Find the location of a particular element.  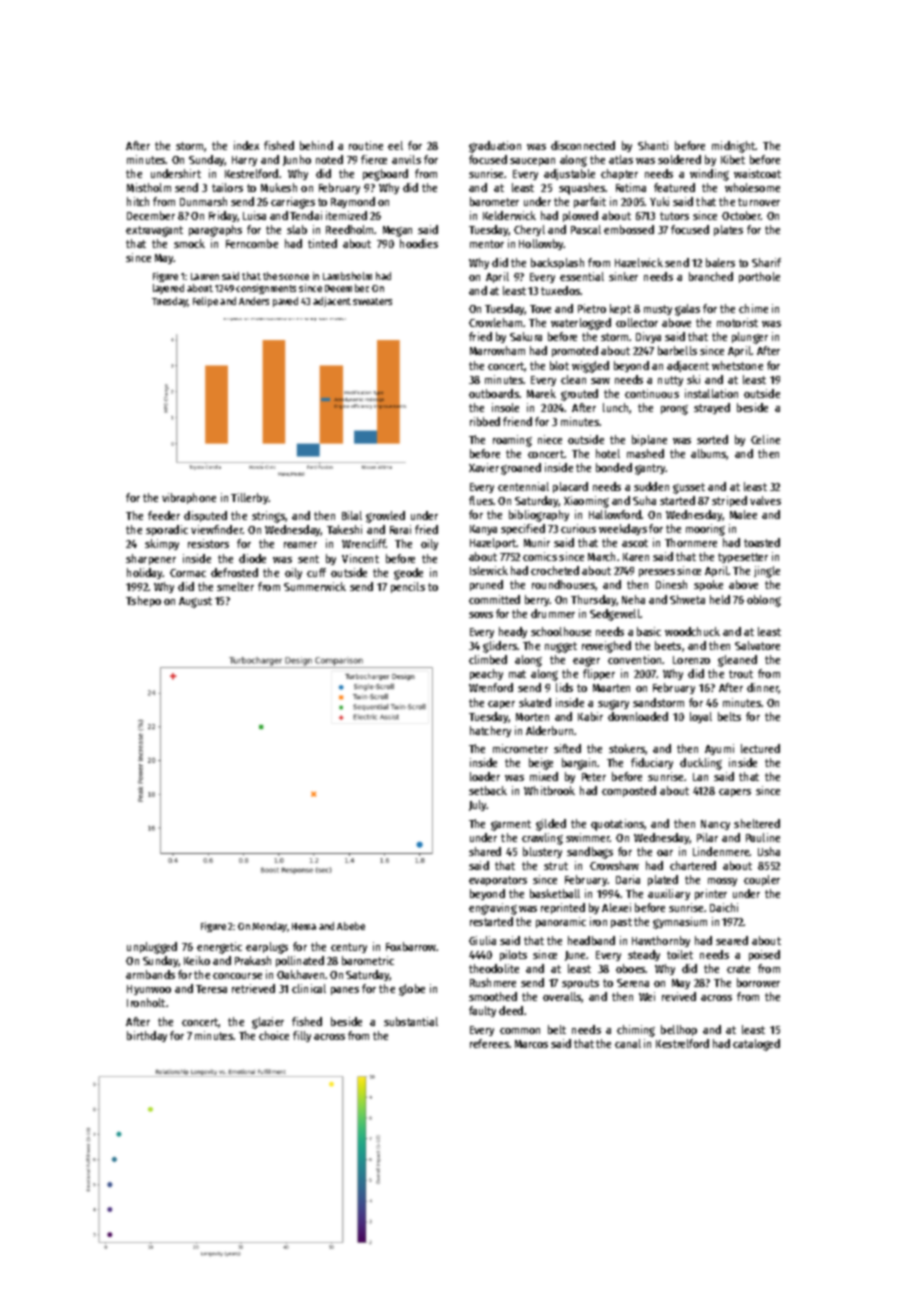

quotations is located at coordinates (618, 825).
